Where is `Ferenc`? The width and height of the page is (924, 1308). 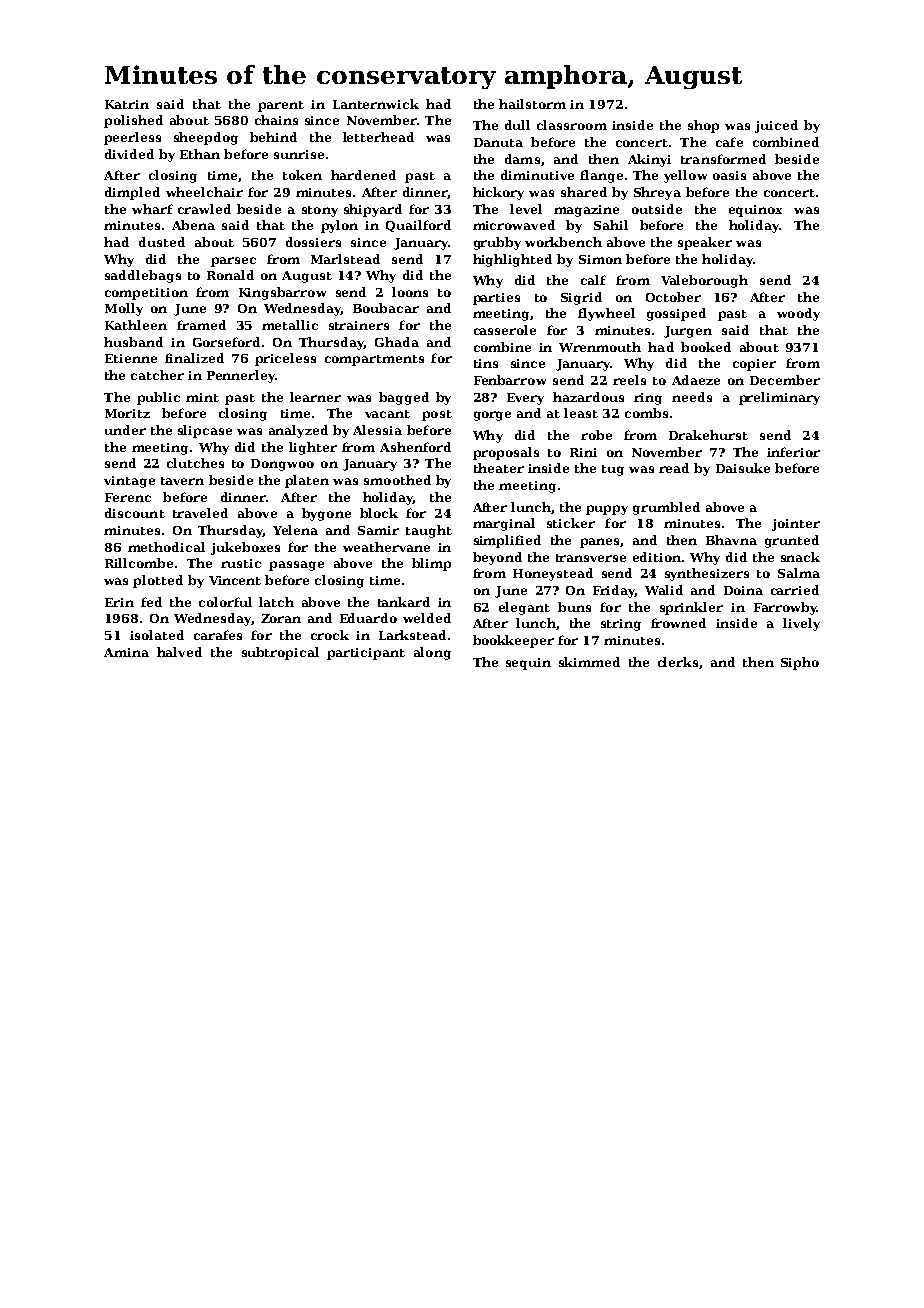 Ferenc is located at coordinates (128, 497).
